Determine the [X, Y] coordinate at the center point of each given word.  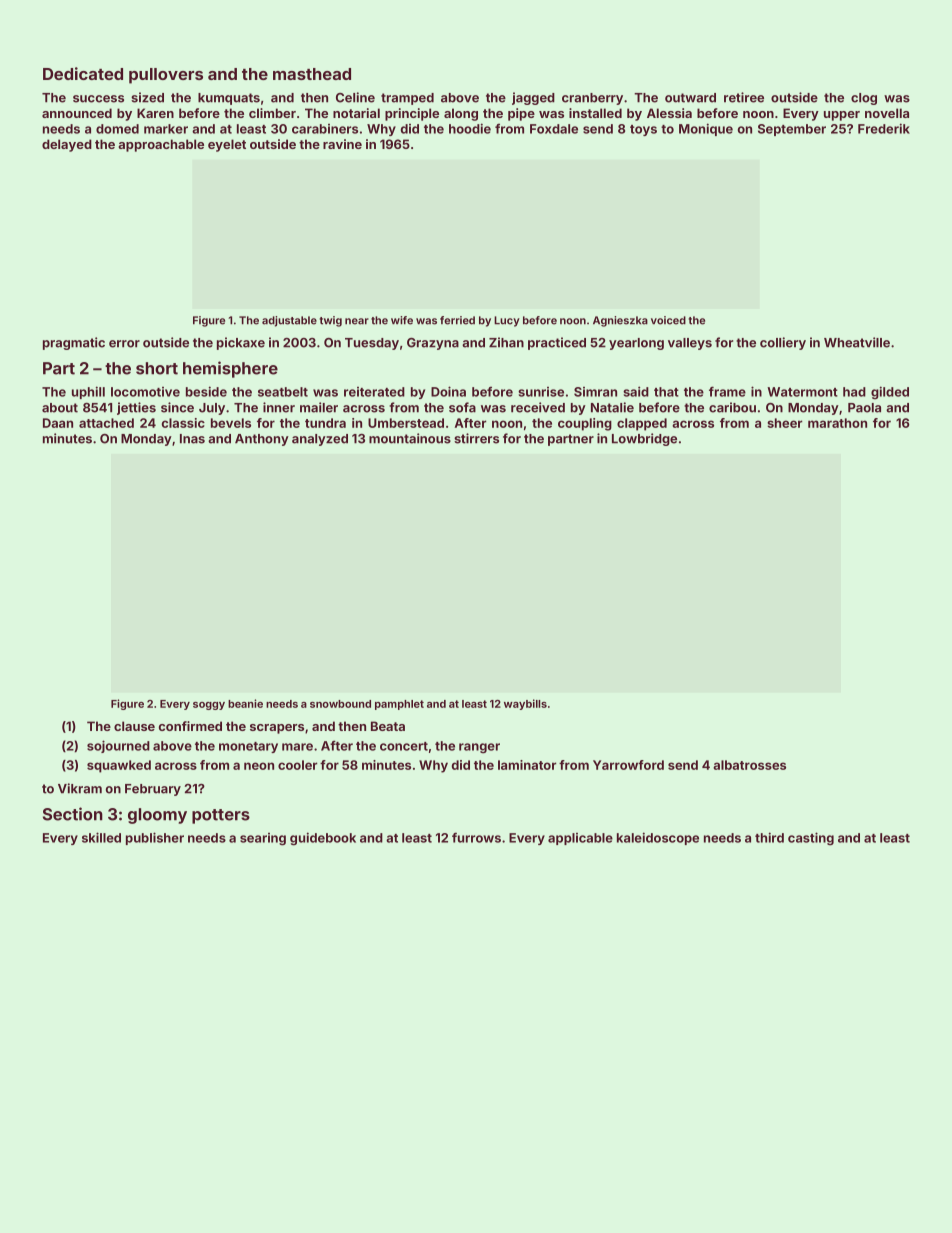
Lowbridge [644, 439]
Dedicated [83, 73]
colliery [783, 343]
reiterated [374, 392]
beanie [245, 703]
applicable [580, 839]
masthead [312, 74]
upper [842, 116]
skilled [101, 837]
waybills [525, 704]
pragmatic [74, 343]
